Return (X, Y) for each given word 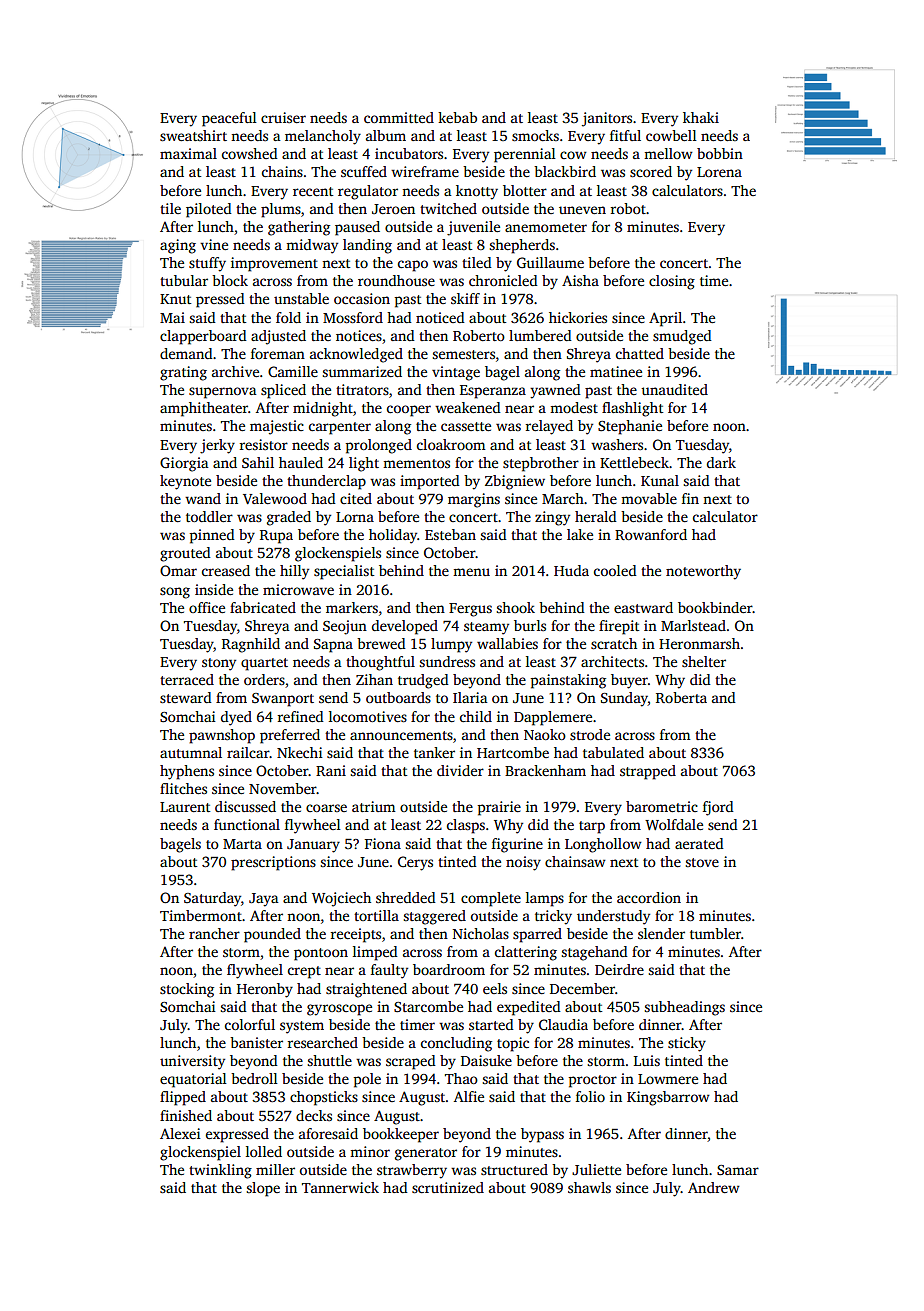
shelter (704, 661)
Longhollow (603, 845)
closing (672, 282)
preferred (290, 736)
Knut (175, 299)
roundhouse (396, 280)
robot (628, 208)
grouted (185, 554)
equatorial (193, 1080)
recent (313, 191)
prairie (499, 808)
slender (661, 933)
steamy (486, 628)
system (302, 1027)
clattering (526, 953)
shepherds (522, 246)
